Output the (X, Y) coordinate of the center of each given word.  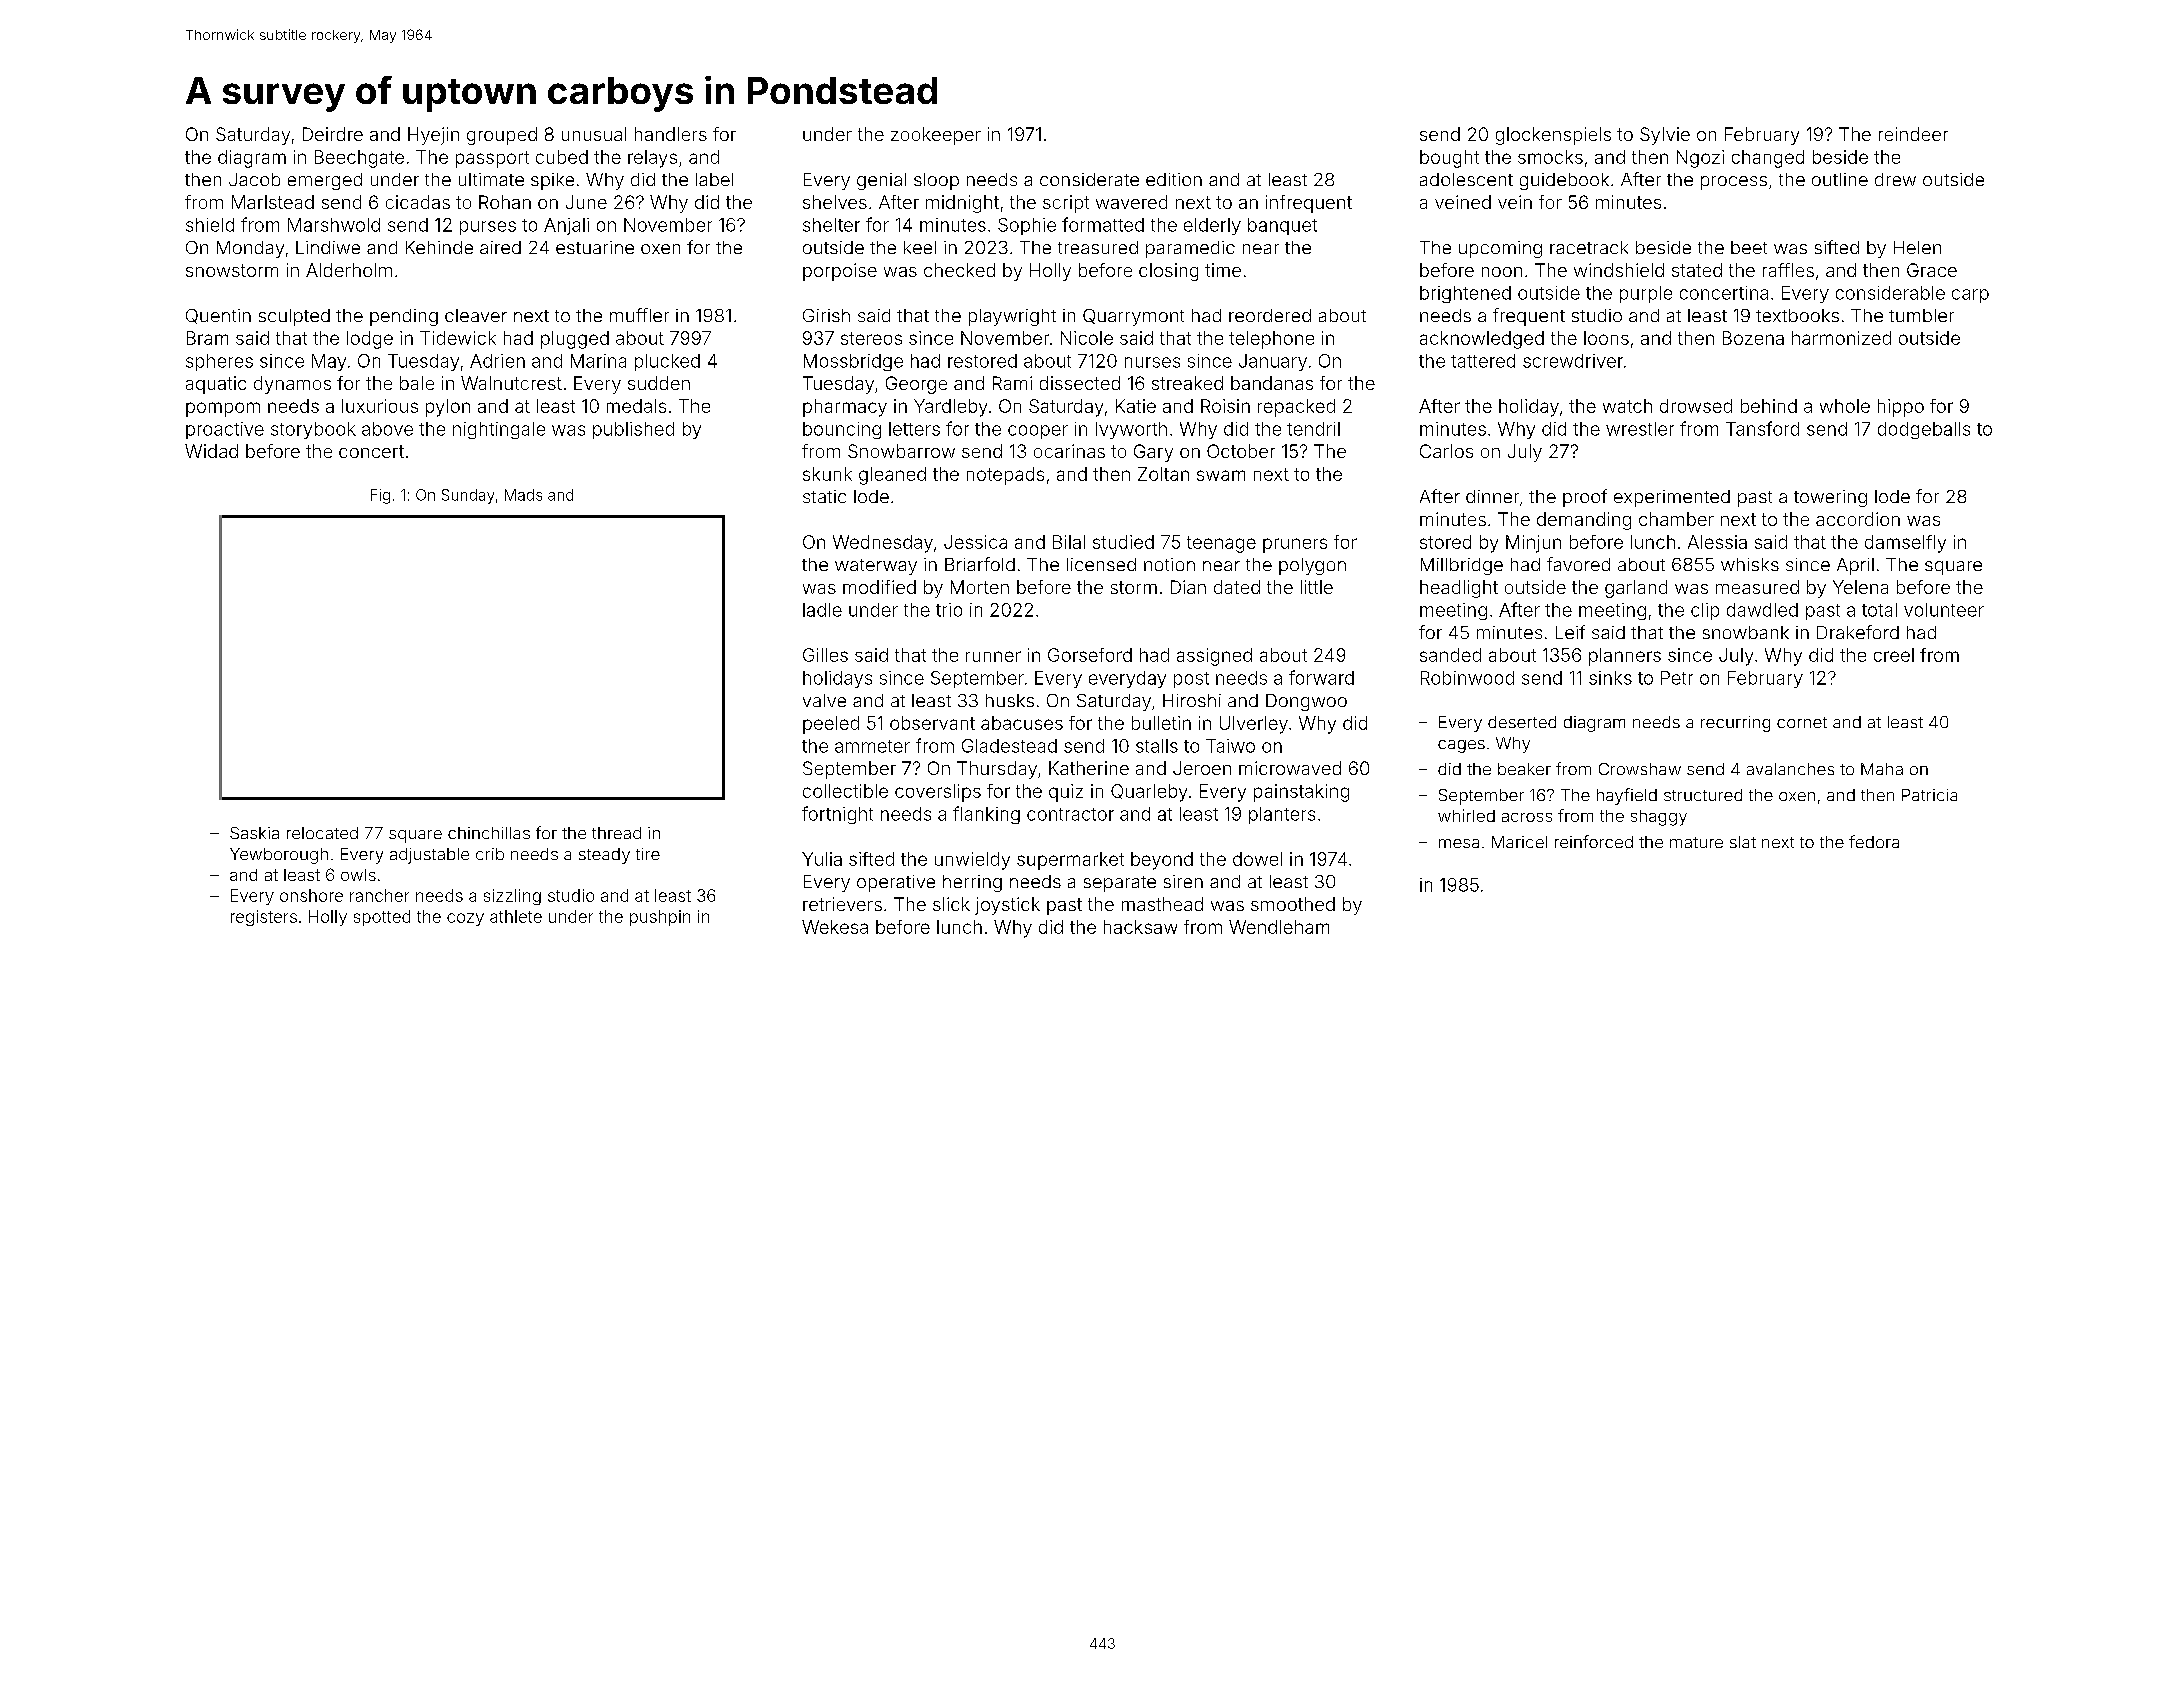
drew (1895, 179)
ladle (822, 610)
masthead (1162, 904)
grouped (502, 136)
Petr (1677, 678)
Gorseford (1090, 655)
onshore (311, 895)
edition (1174, 179)
